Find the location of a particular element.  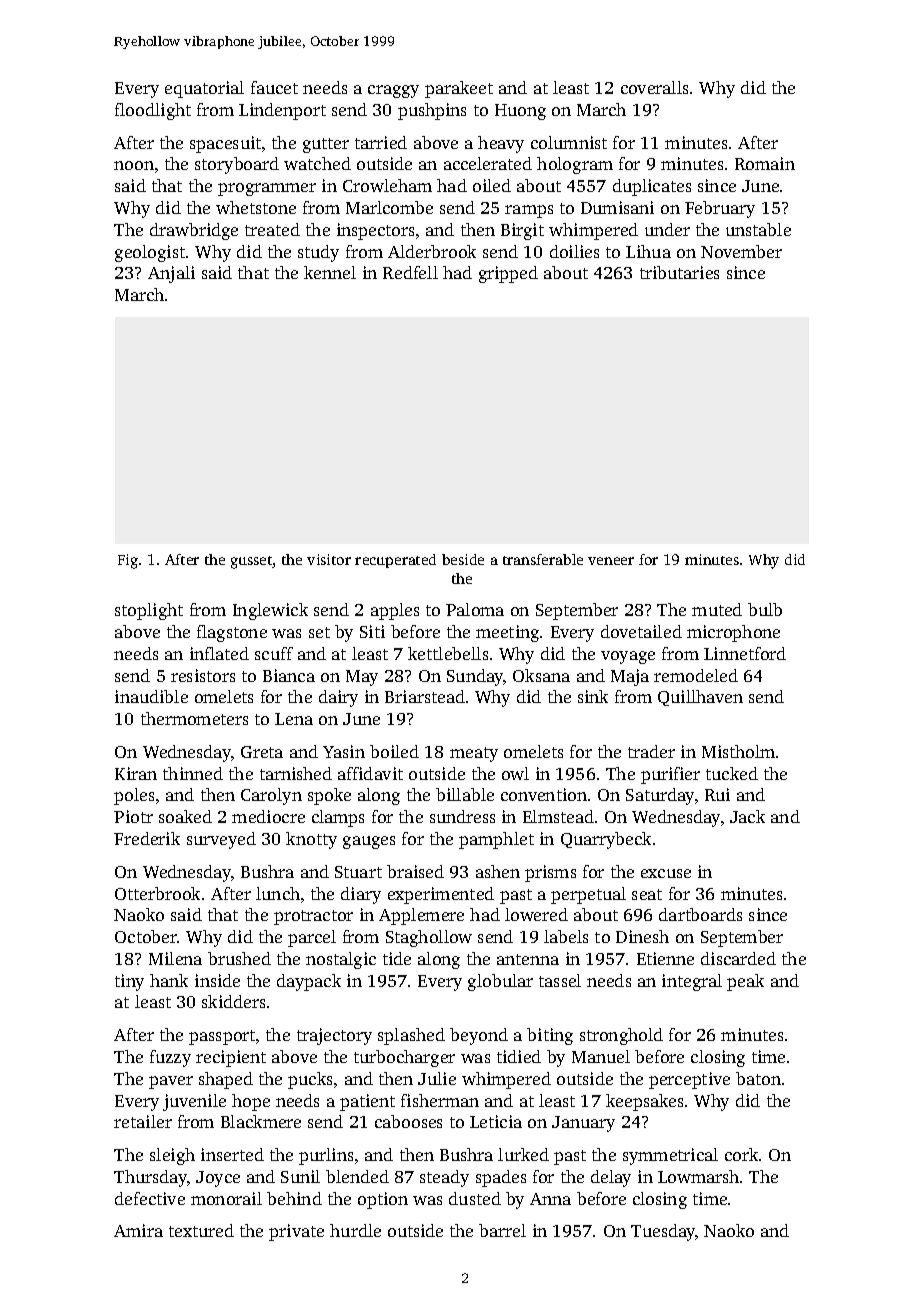

coveralls is located at coordinates (654, 87).
